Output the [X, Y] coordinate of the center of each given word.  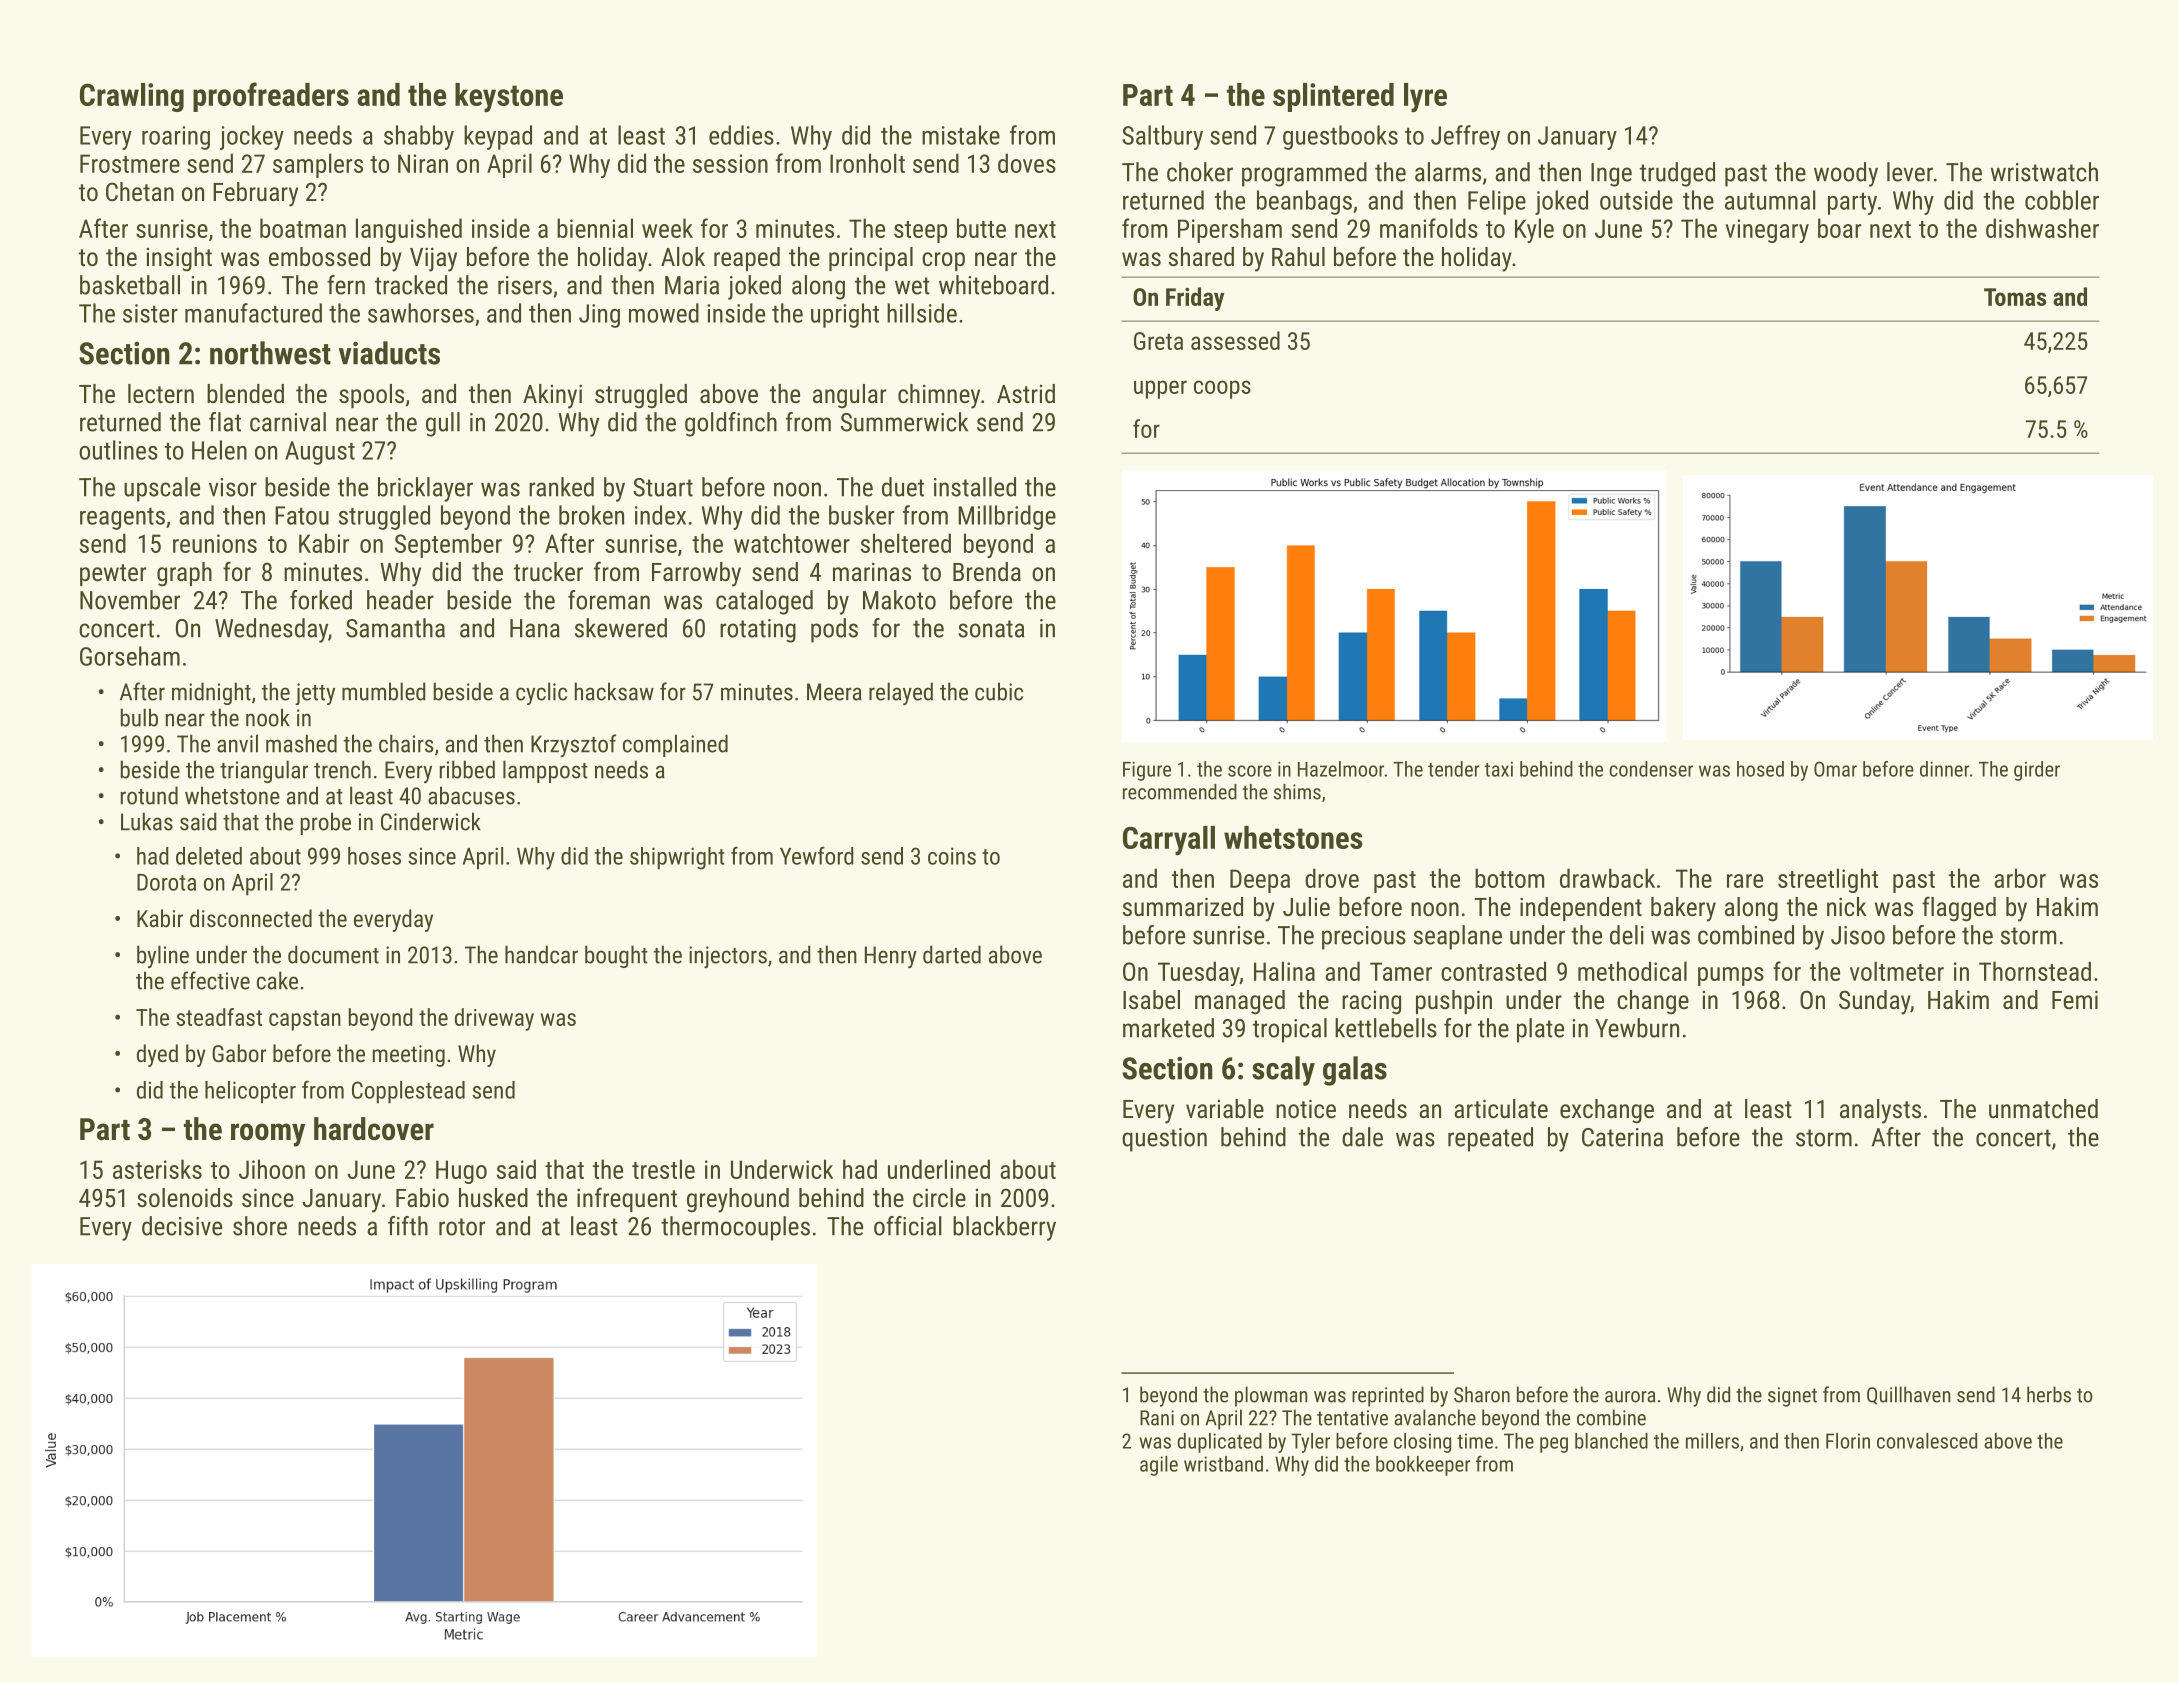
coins [952, 856]
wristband [1223, 1464]
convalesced [1927, 1441]
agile [1159, 1466]
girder [2037, 771]
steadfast [219, 1017]
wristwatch [2044, 172]
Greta [1158, 341]
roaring [176, 138]
